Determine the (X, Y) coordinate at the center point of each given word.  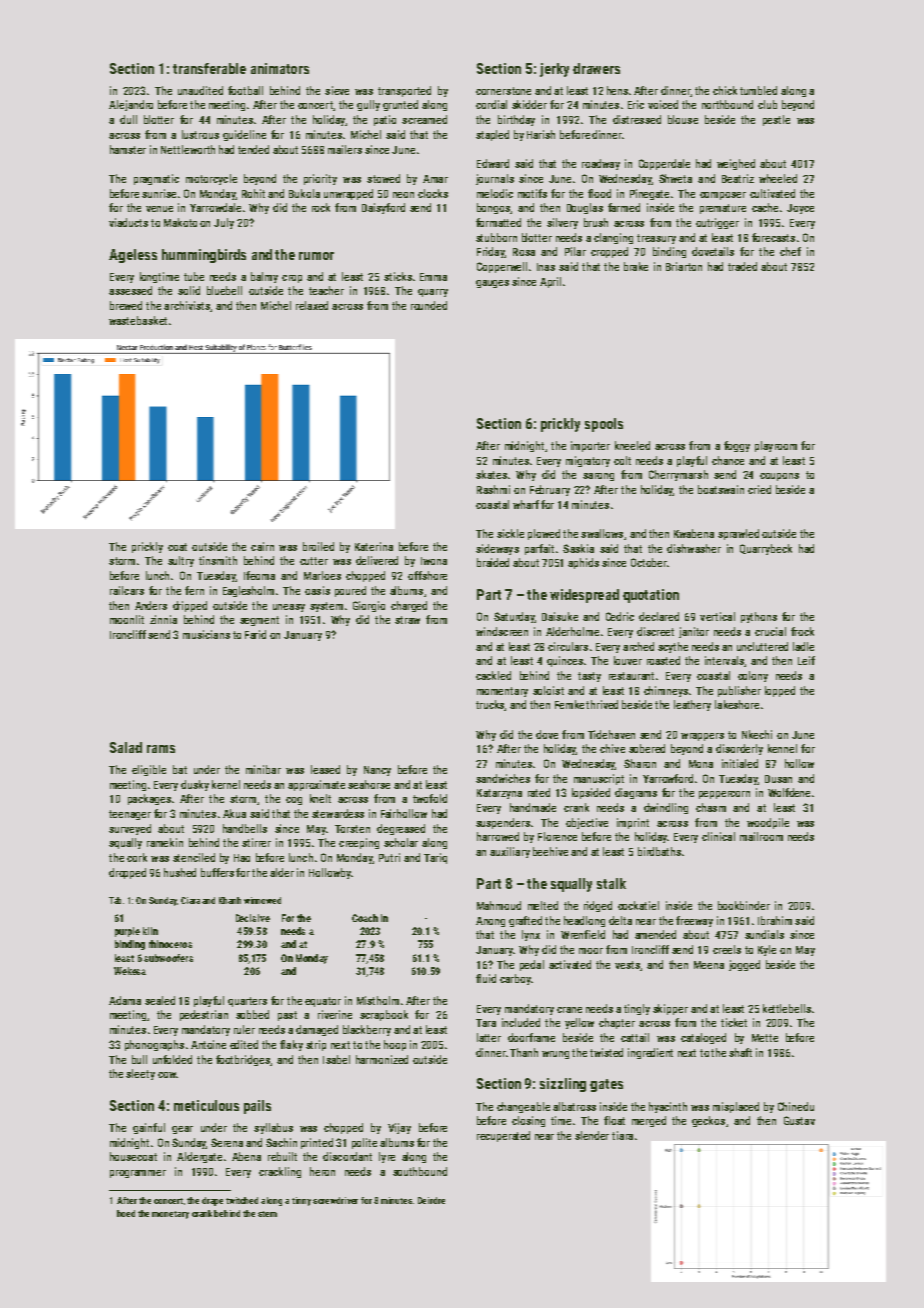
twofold (430, 798)
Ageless (133, 256)
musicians (206, 634)
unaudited (200, 90)
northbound (727, 104)
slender (592, 1135)
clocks (433, 193)
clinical (718, 836)
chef (790, 251)
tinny (301, 1201)
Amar (435, 179)
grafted (525, 921)
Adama (125, 1000)
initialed (740, 763)
